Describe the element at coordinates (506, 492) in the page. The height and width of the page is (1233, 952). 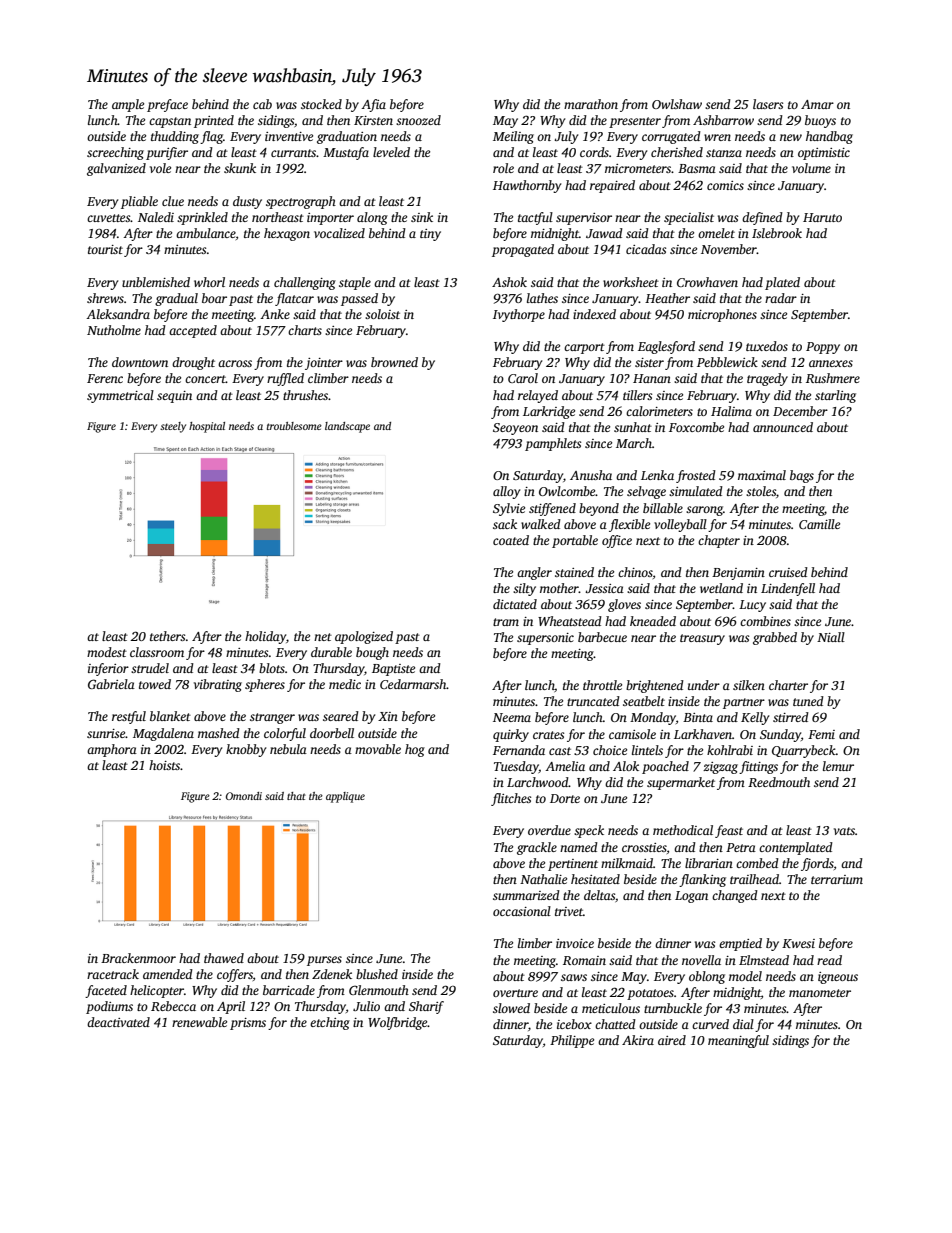
I see `alloy` at that location.
